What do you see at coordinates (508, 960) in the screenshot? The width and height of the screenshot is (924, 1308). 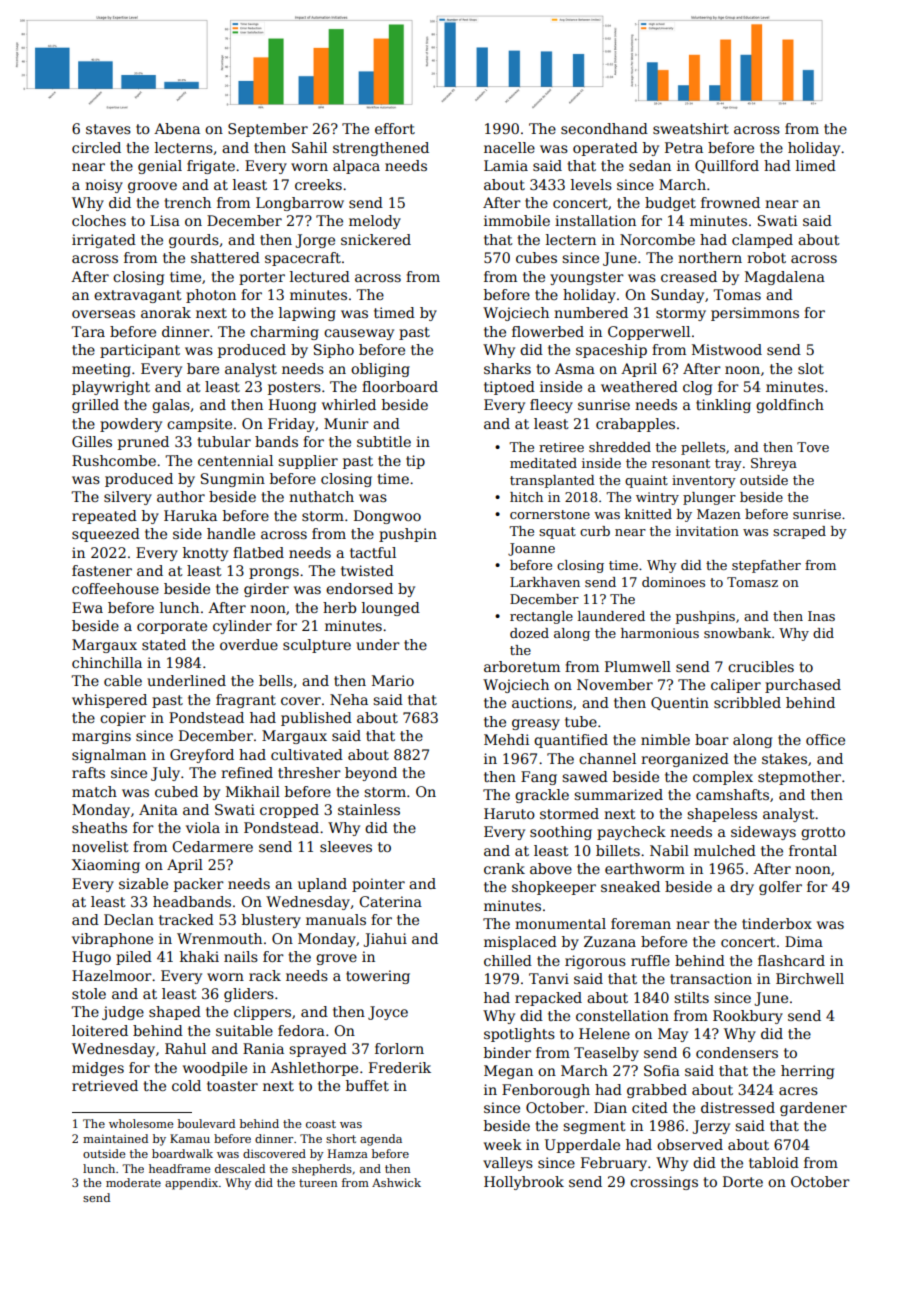 I see `chilled` at bounding box center [508, 960].
